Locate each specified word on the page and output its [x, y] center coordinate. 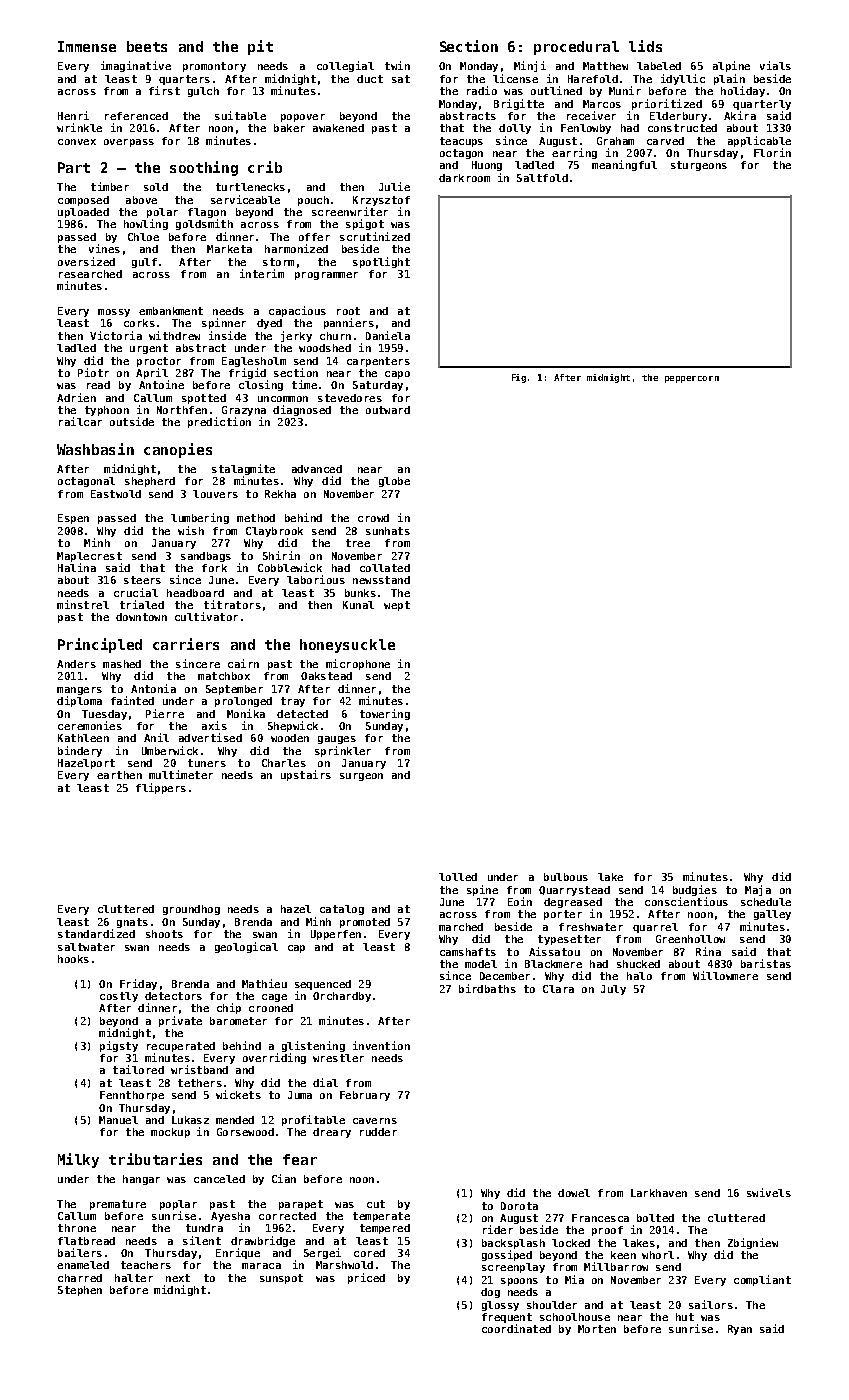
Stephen [80, 1291]
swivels [769, 1192]
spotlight [381, 262]
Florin [772, 152]
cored [369, 1253]
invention [381, 1045]
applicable [759, 141]
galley [772, 915]
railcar [80, 421]
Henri [73, 115]
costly [119, 997]
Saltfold [542, 178]
